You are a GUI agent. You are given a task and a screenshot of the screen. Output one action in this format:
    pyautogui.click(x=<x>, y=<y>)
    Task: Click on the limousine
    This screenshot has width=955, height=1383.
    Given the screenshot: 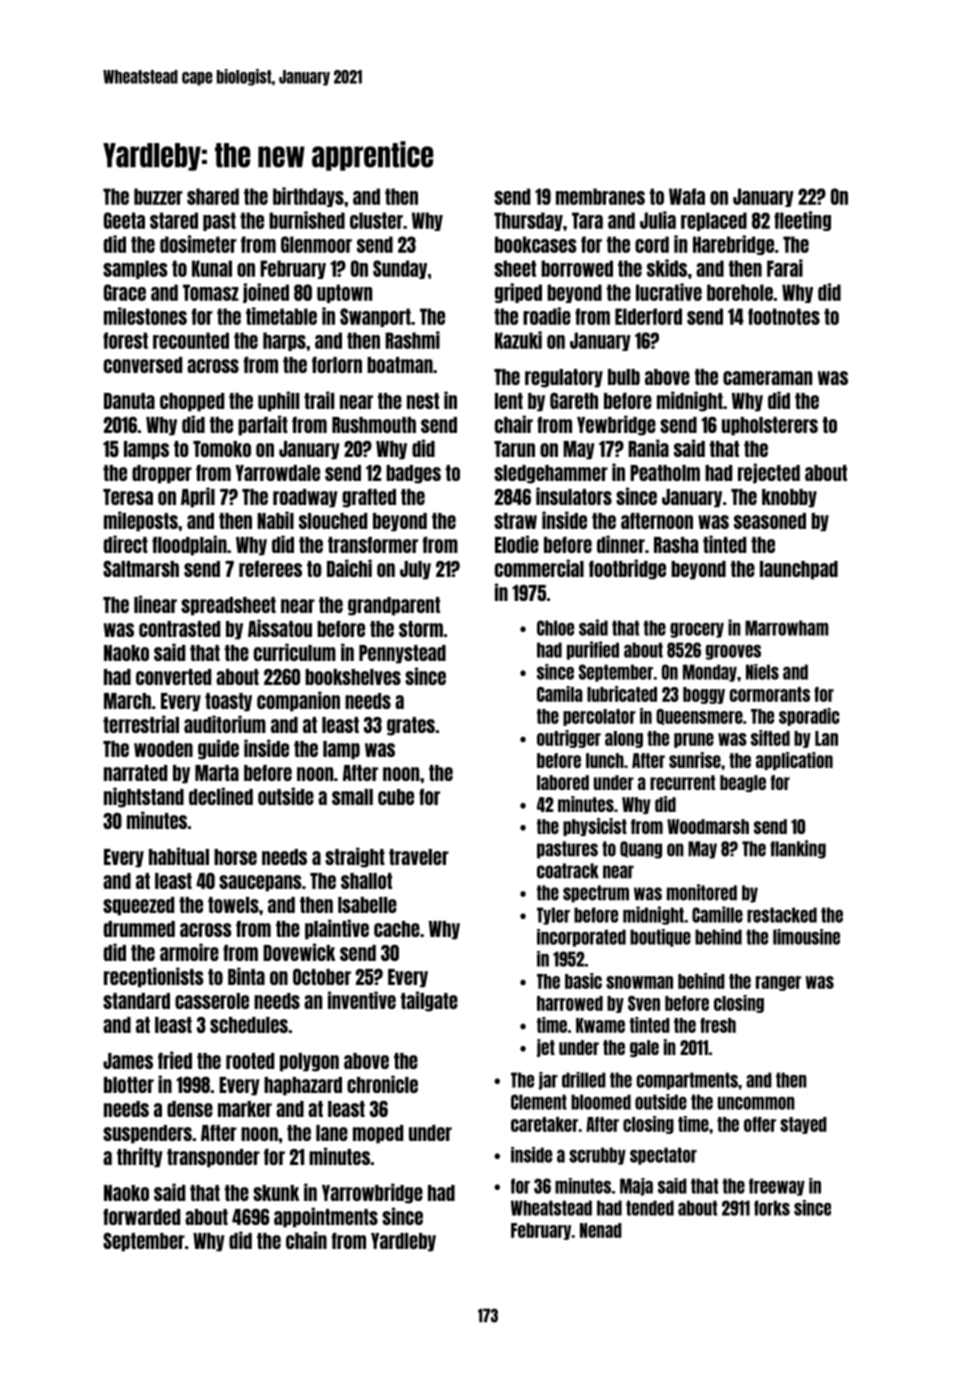 What is the action you would take?
    pyautogui.click(x=806, y=937)
